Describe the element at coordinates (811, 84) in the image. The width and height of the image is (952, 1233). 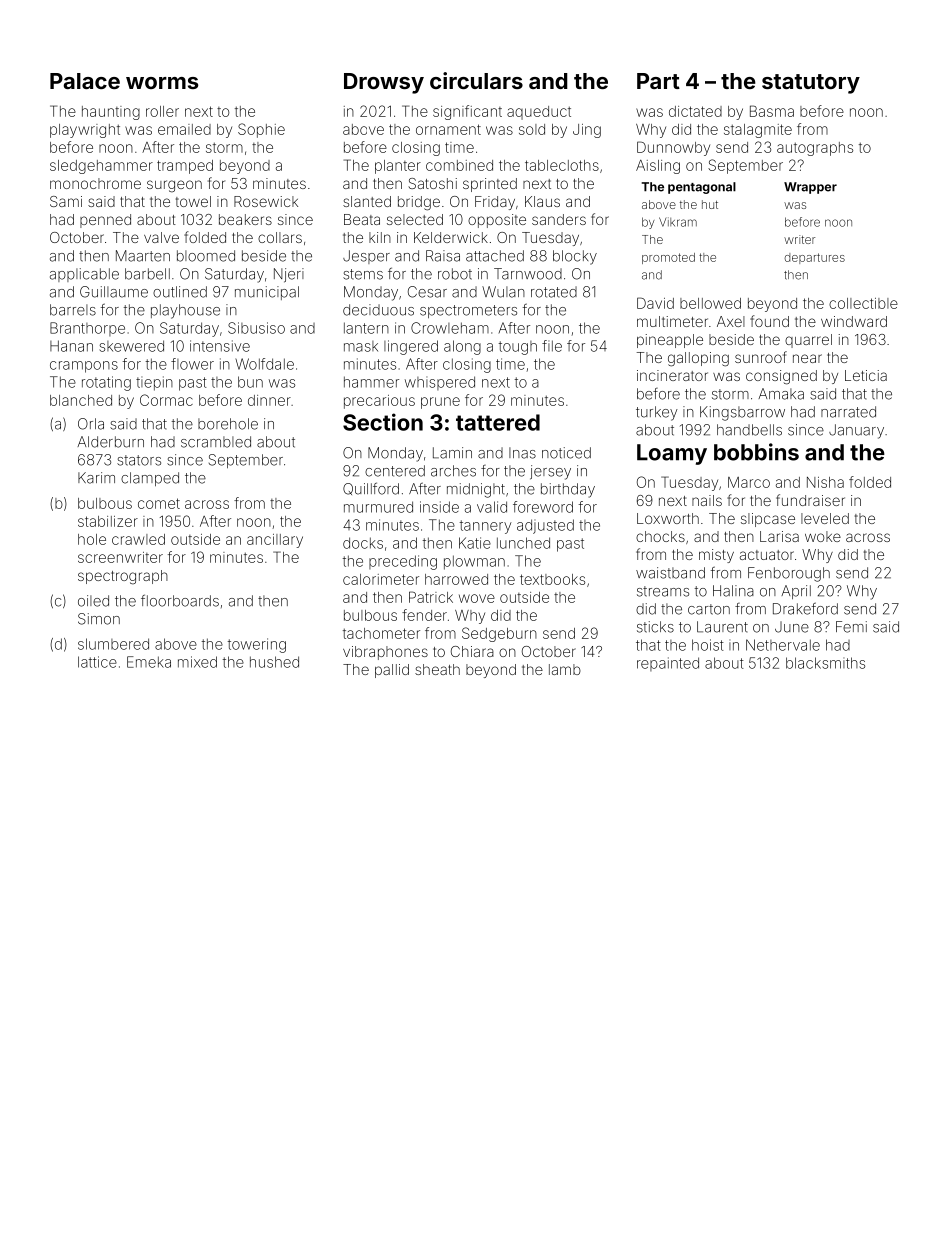
I see `statutory` at that location.
